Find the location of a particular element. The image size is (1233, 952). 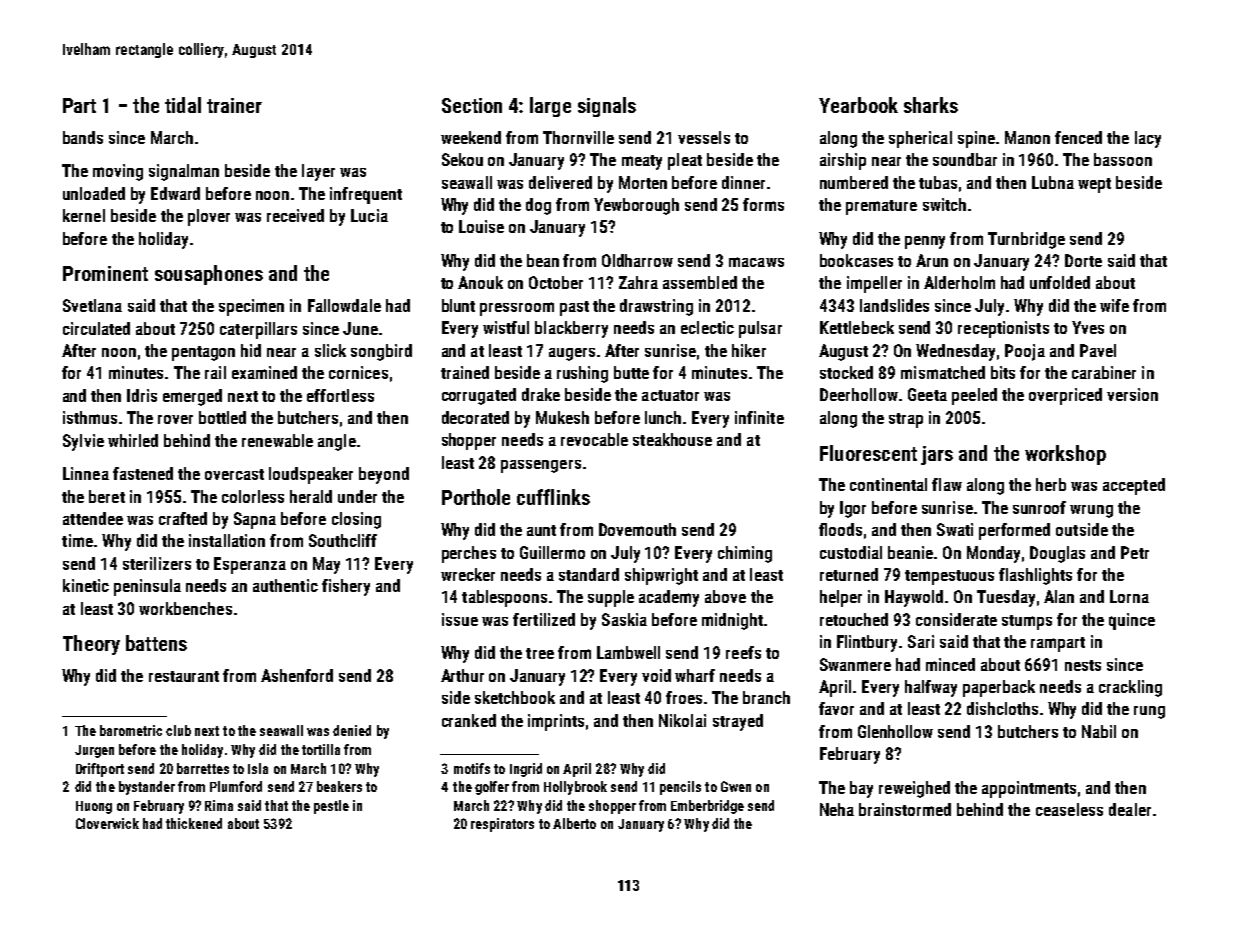

eclectic is located at coordinates (707, 327).
